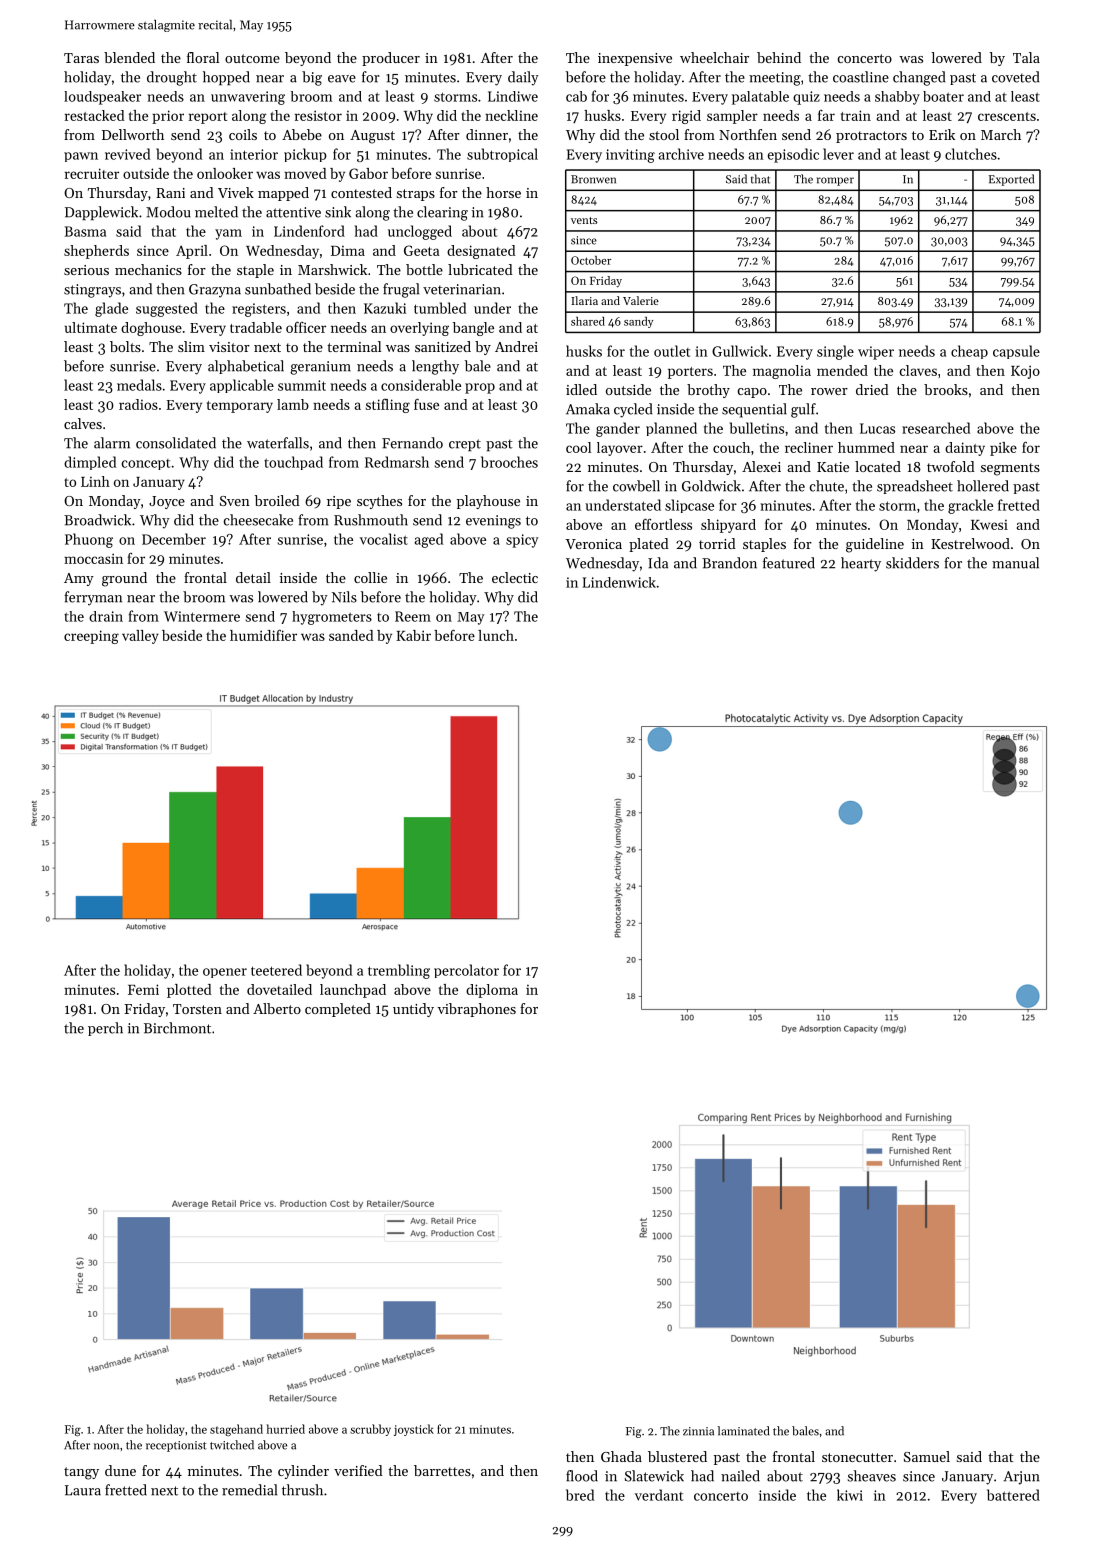 The height and width of the screenshot is (1561, 1104). Describe the element at coordinates (466, 971) in the screenshot. I see `percolator` at that location.
